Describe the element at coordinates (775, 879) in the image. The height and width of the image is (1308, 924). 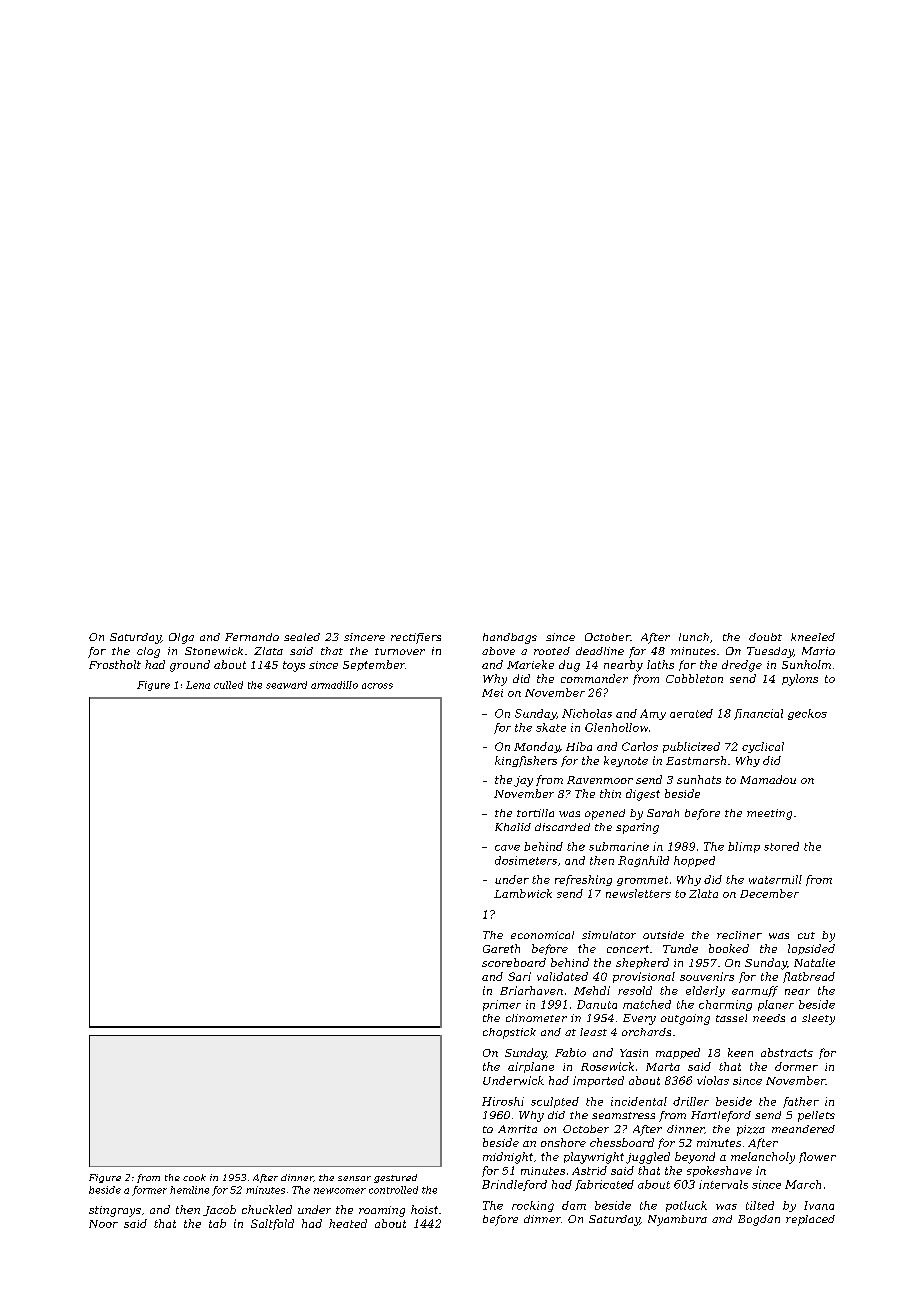
I see `watermill` at that location.
